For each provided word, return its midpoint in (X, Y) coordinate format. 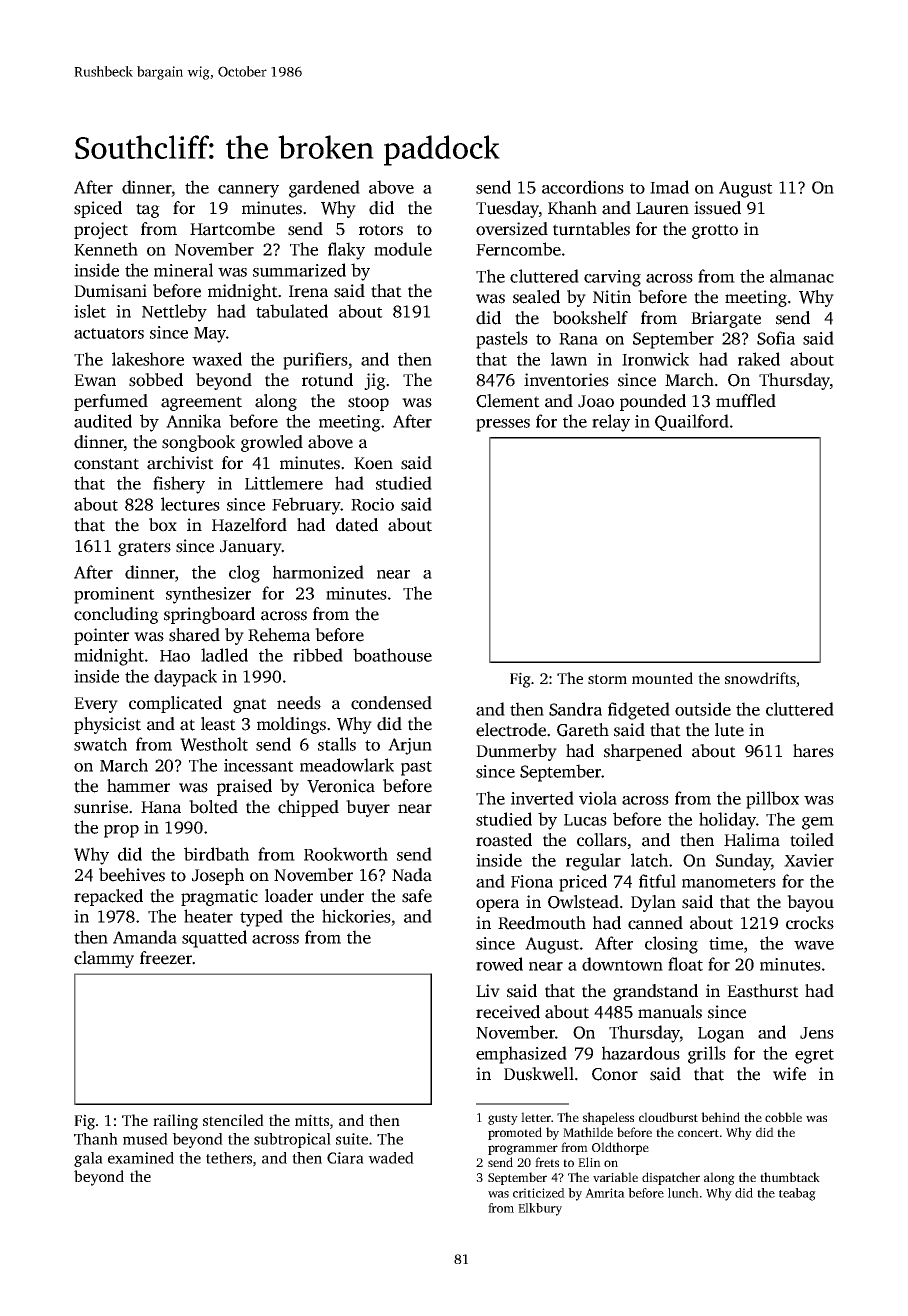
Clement (508, 401)
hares (813, 751)
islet (90, 311)
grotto (715, 231)
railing (175, 1122)
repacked (108, 897)
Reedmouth (542, 923)
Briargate (726, 319)
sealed (536, 297)
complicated (175, 704)
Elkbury (540, 1209)
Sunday (743, 862)
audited (103, 421)
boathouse (392, 655)
